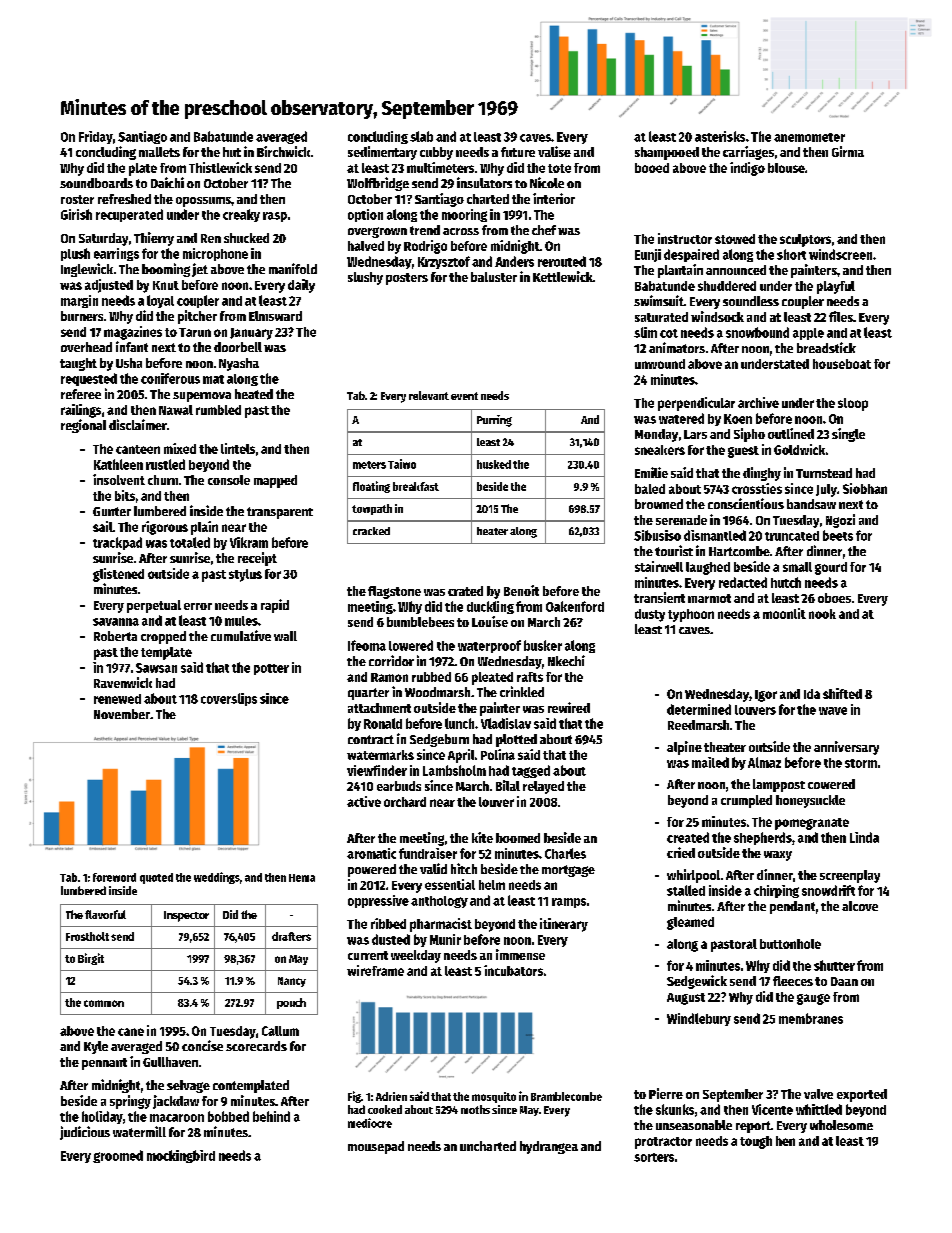 Image resolution: width=952 pixels, height=1233 pixels. What do you see at coordinates (229, 699) in the page?
I see `coverslips` at bounding box center [229, 699].
